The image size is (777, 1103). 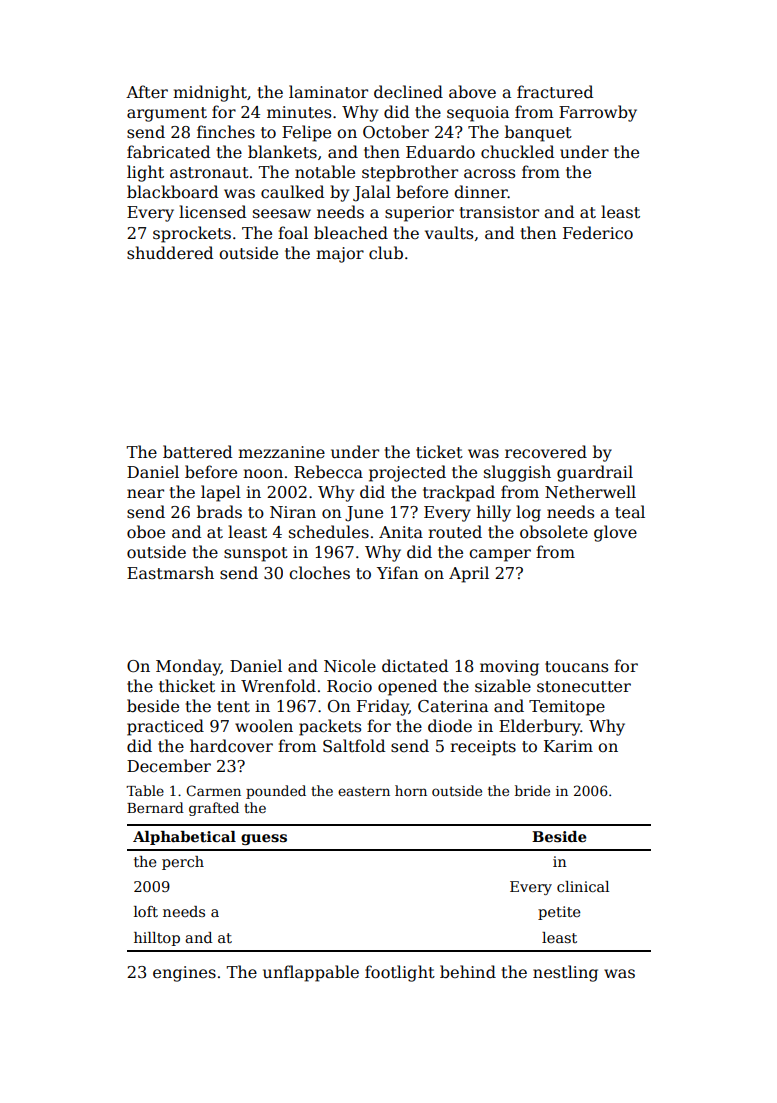 What do you see at coordinates (408, 92) in the image?
I see `declined` at bounding box center [408, 92].
